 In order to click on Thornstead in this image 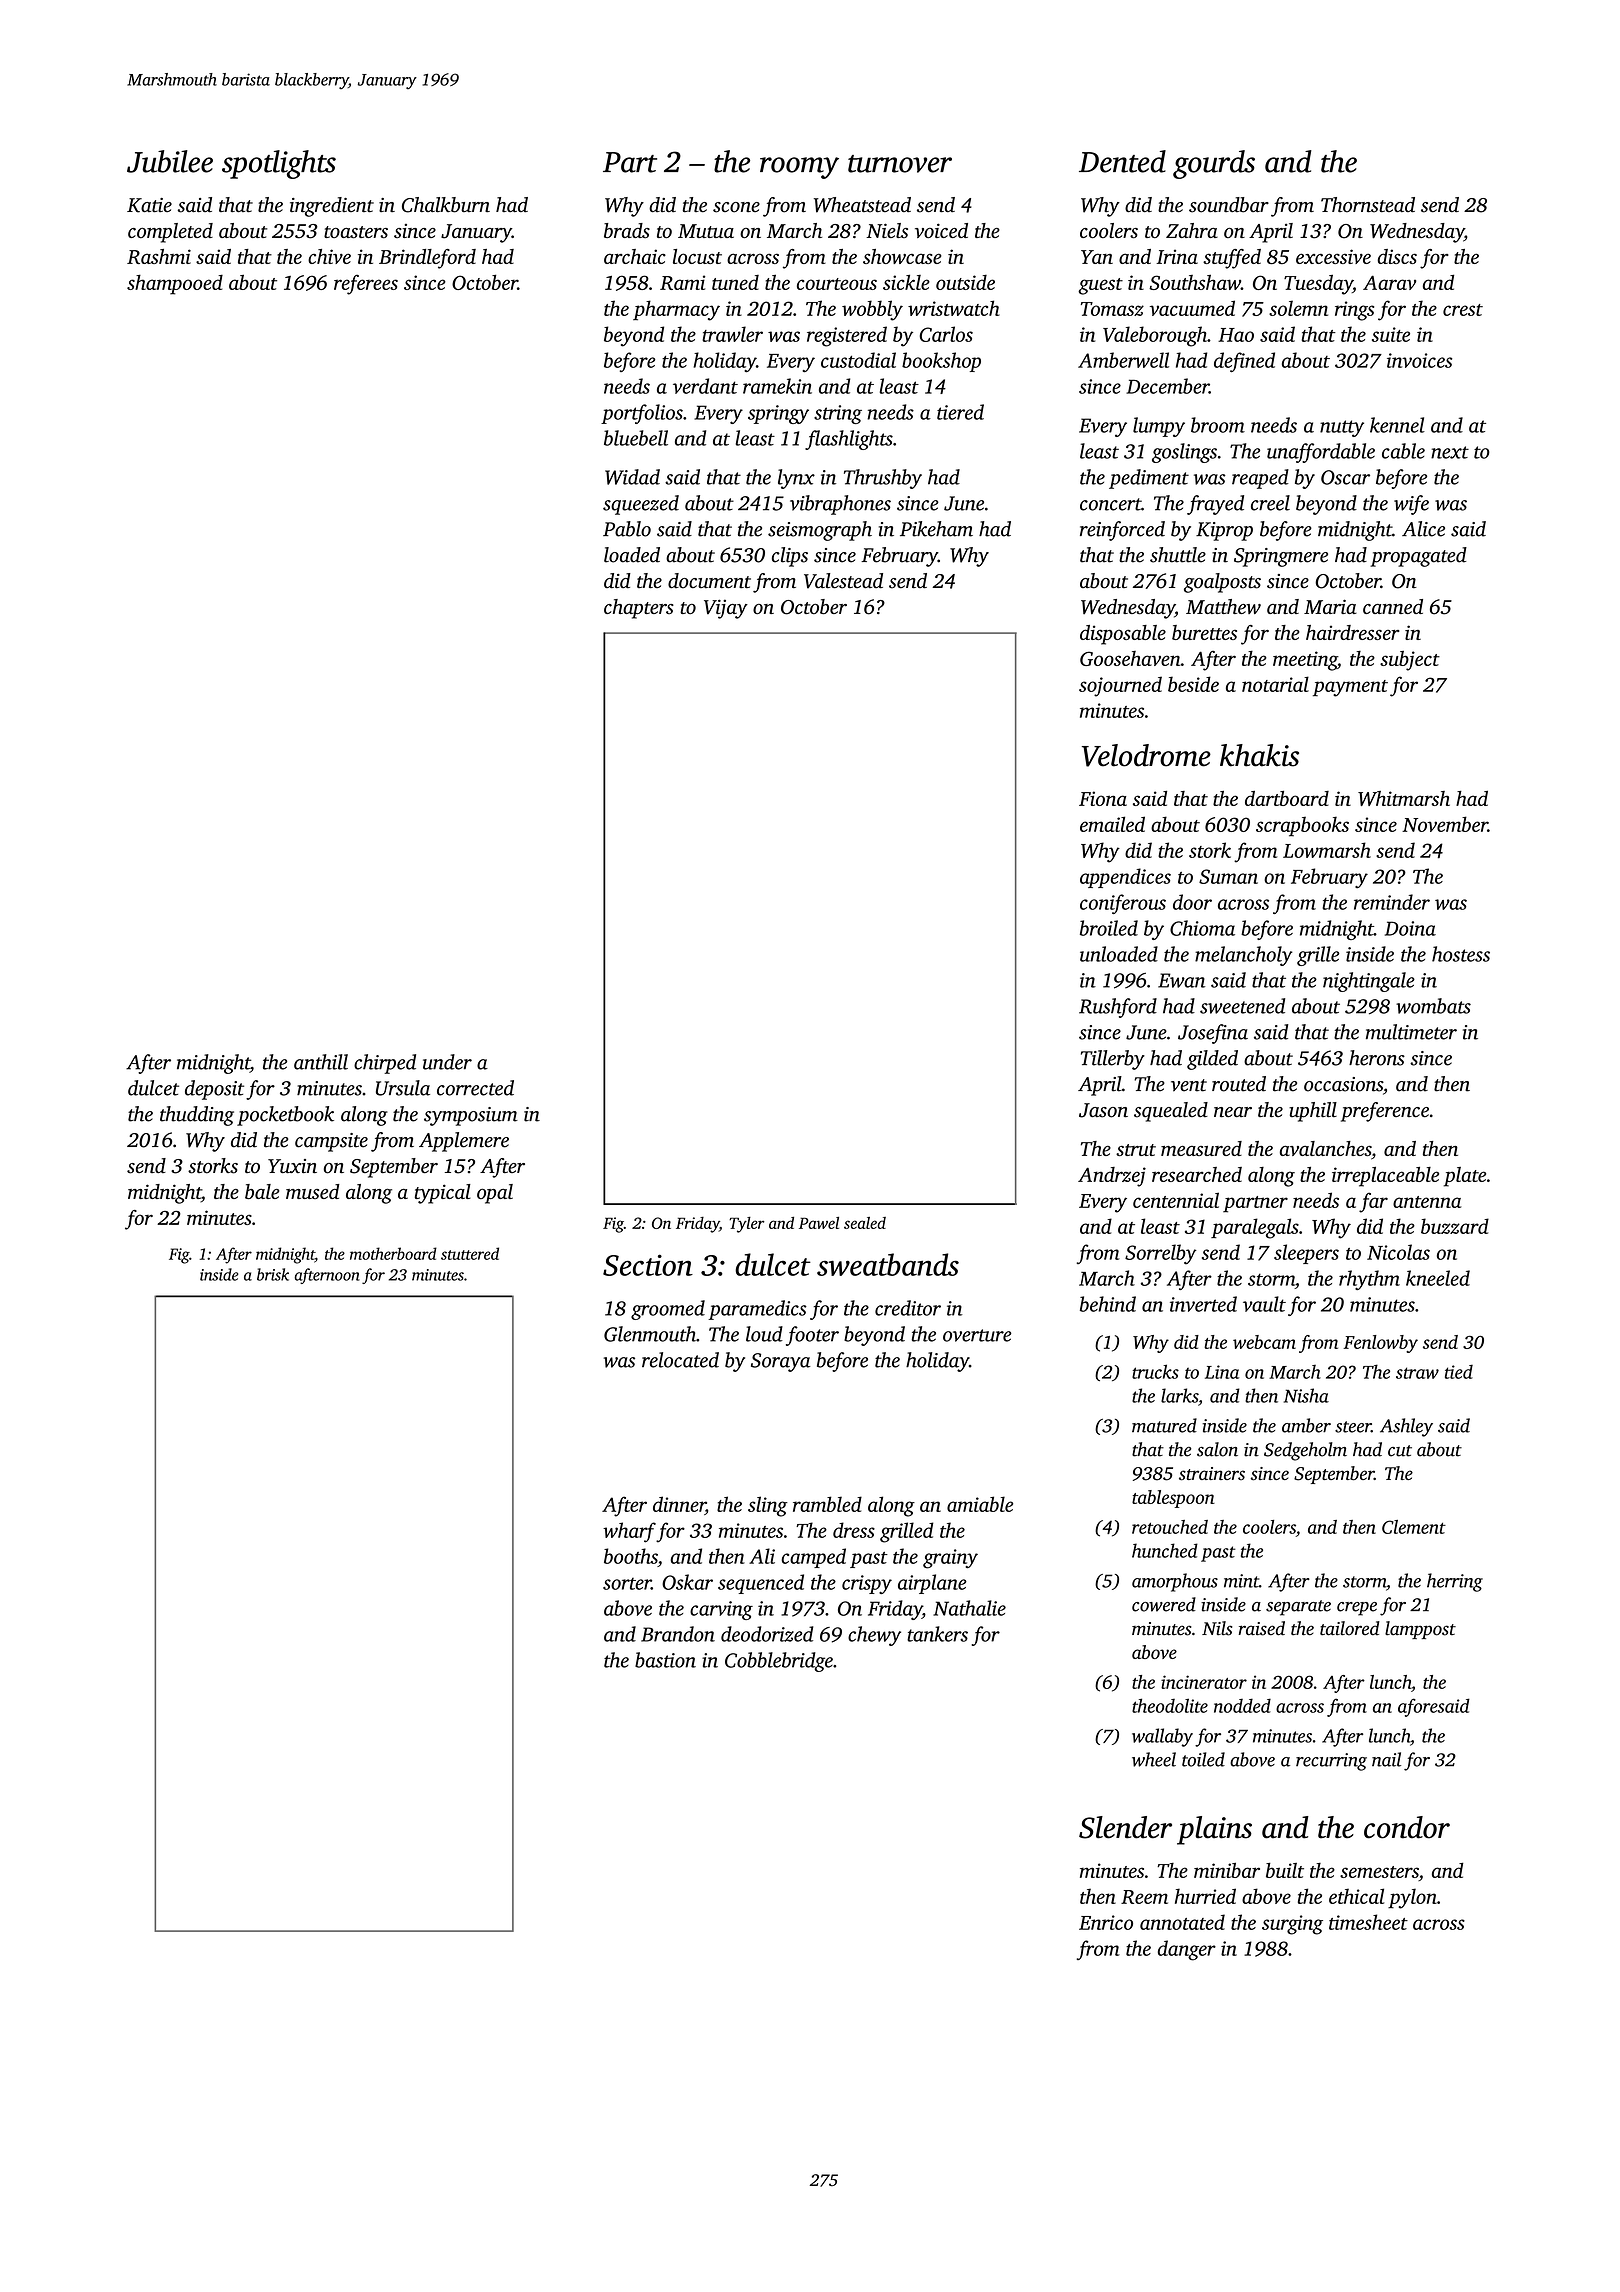, I will do `click(1368, 205)`.
